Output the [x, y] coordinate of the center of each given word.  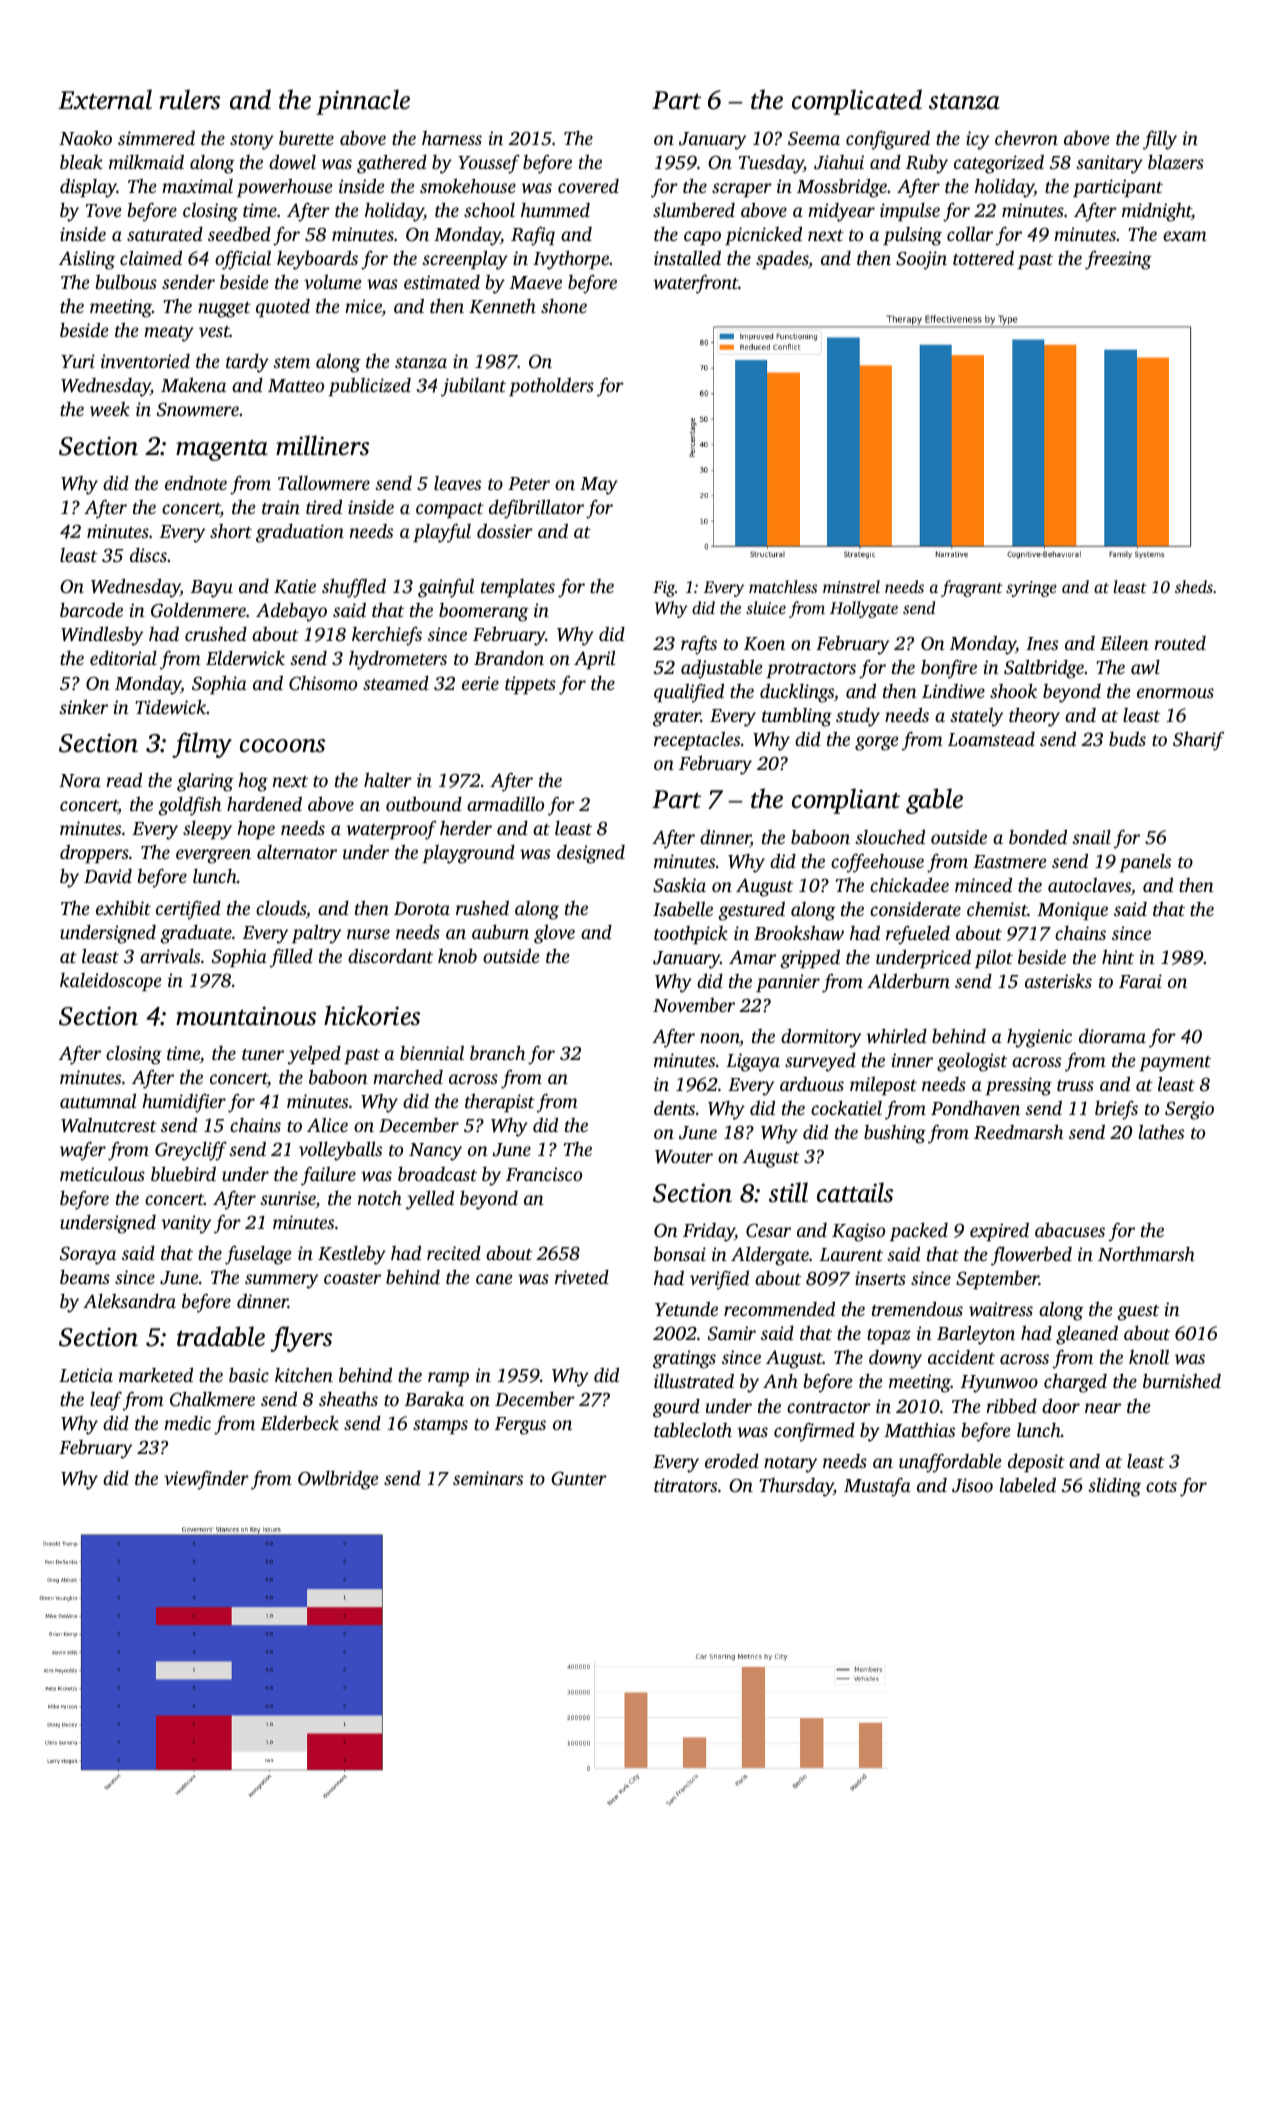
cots [1161, 1486]
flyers [301, 1339]
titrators [685, 1485]
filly [1160, 140]
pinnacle [363, 102]
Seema [814, 138]
